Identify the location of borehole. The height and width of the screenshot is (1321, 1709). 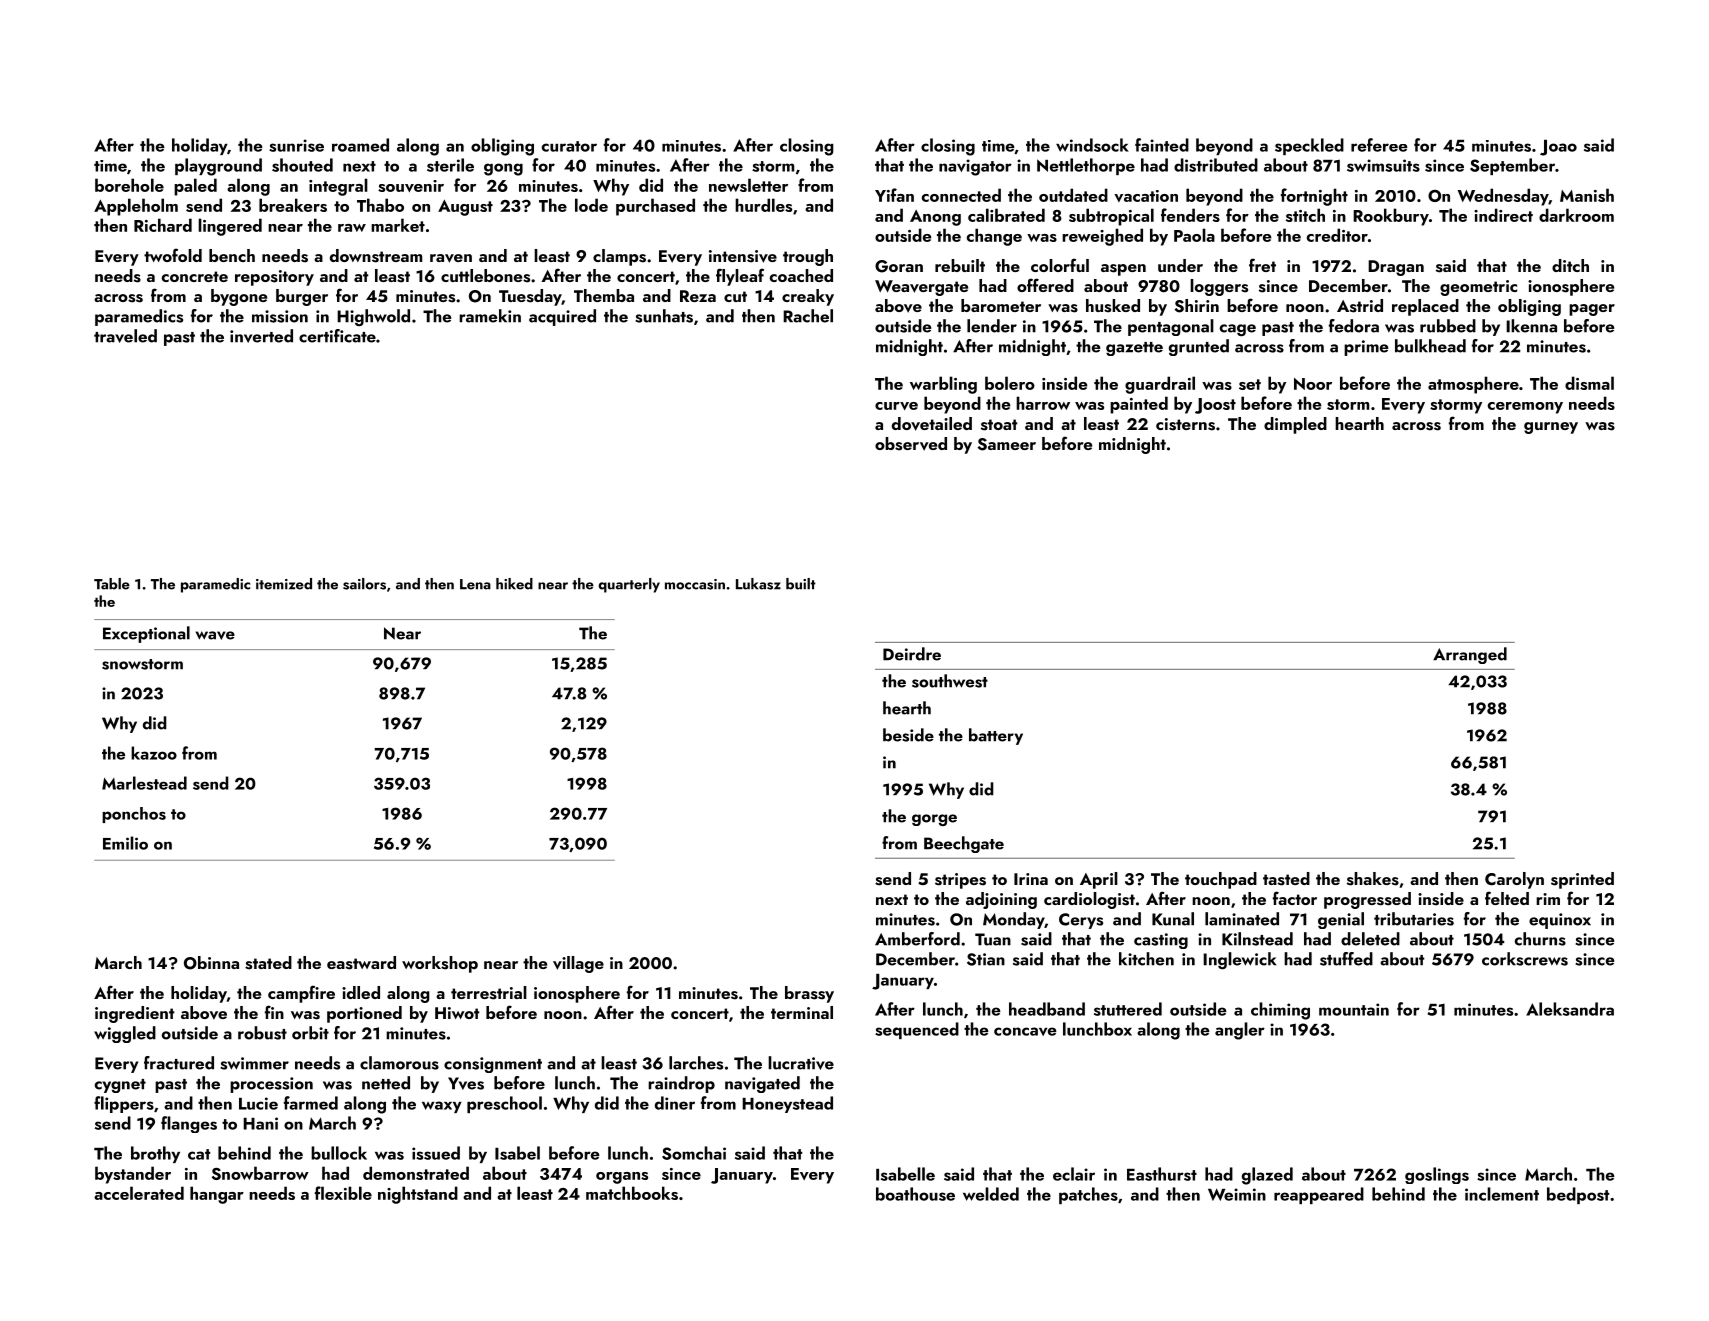
(129, 185).
